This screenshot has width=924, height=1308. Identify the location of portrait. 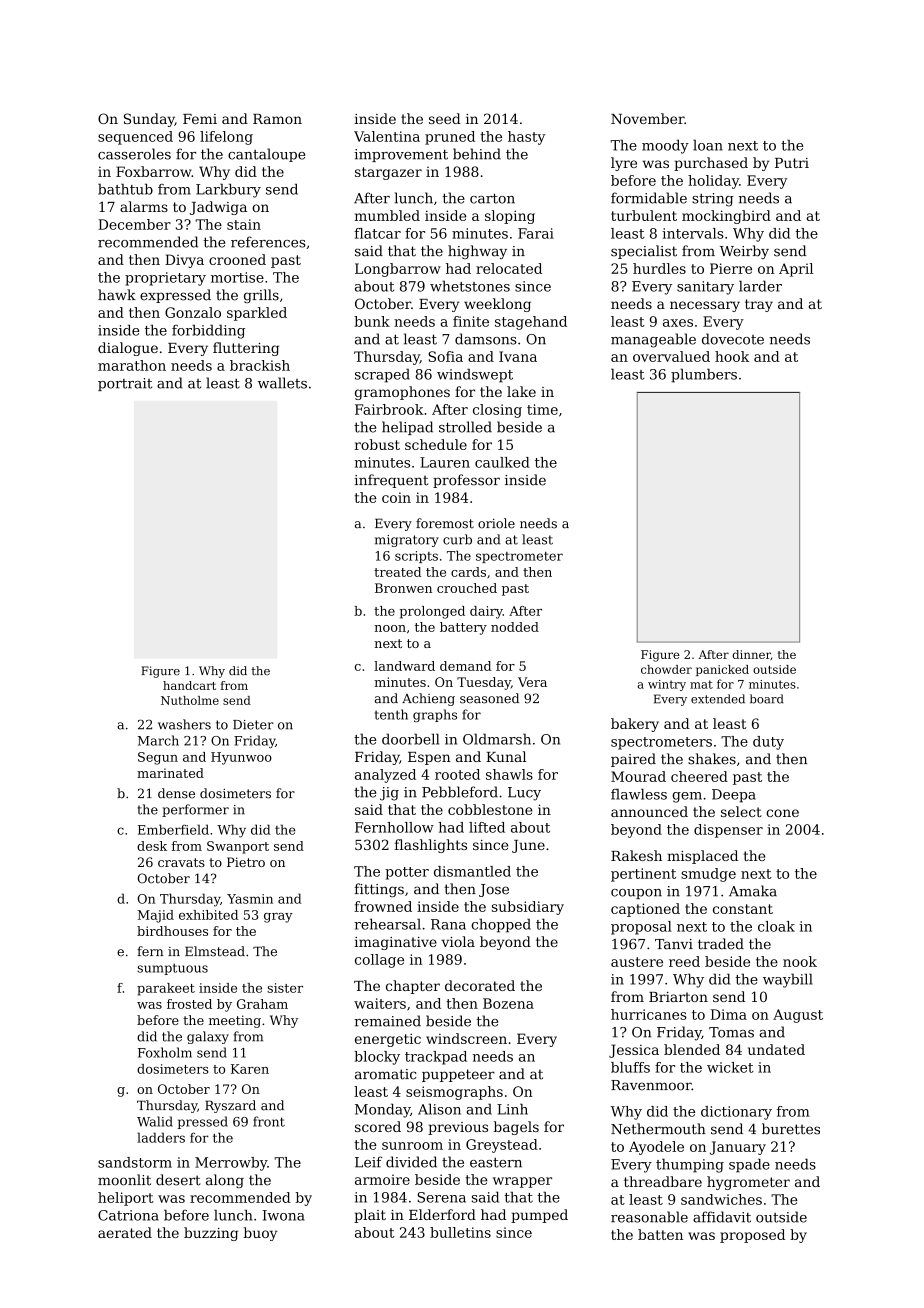
(125, 384).
